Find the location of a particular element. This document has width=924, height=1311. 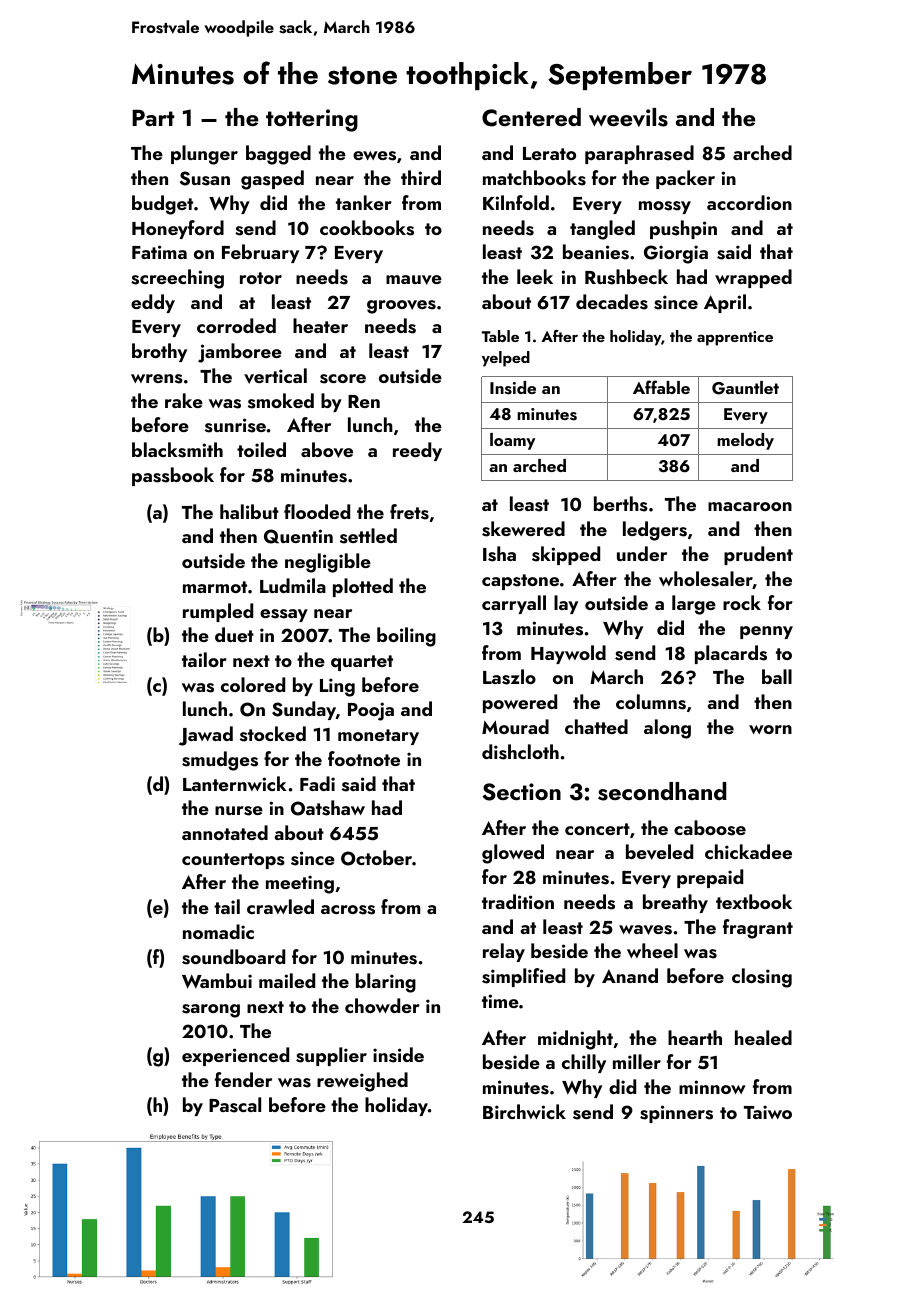

Part is located at coordinates (153, 117).
